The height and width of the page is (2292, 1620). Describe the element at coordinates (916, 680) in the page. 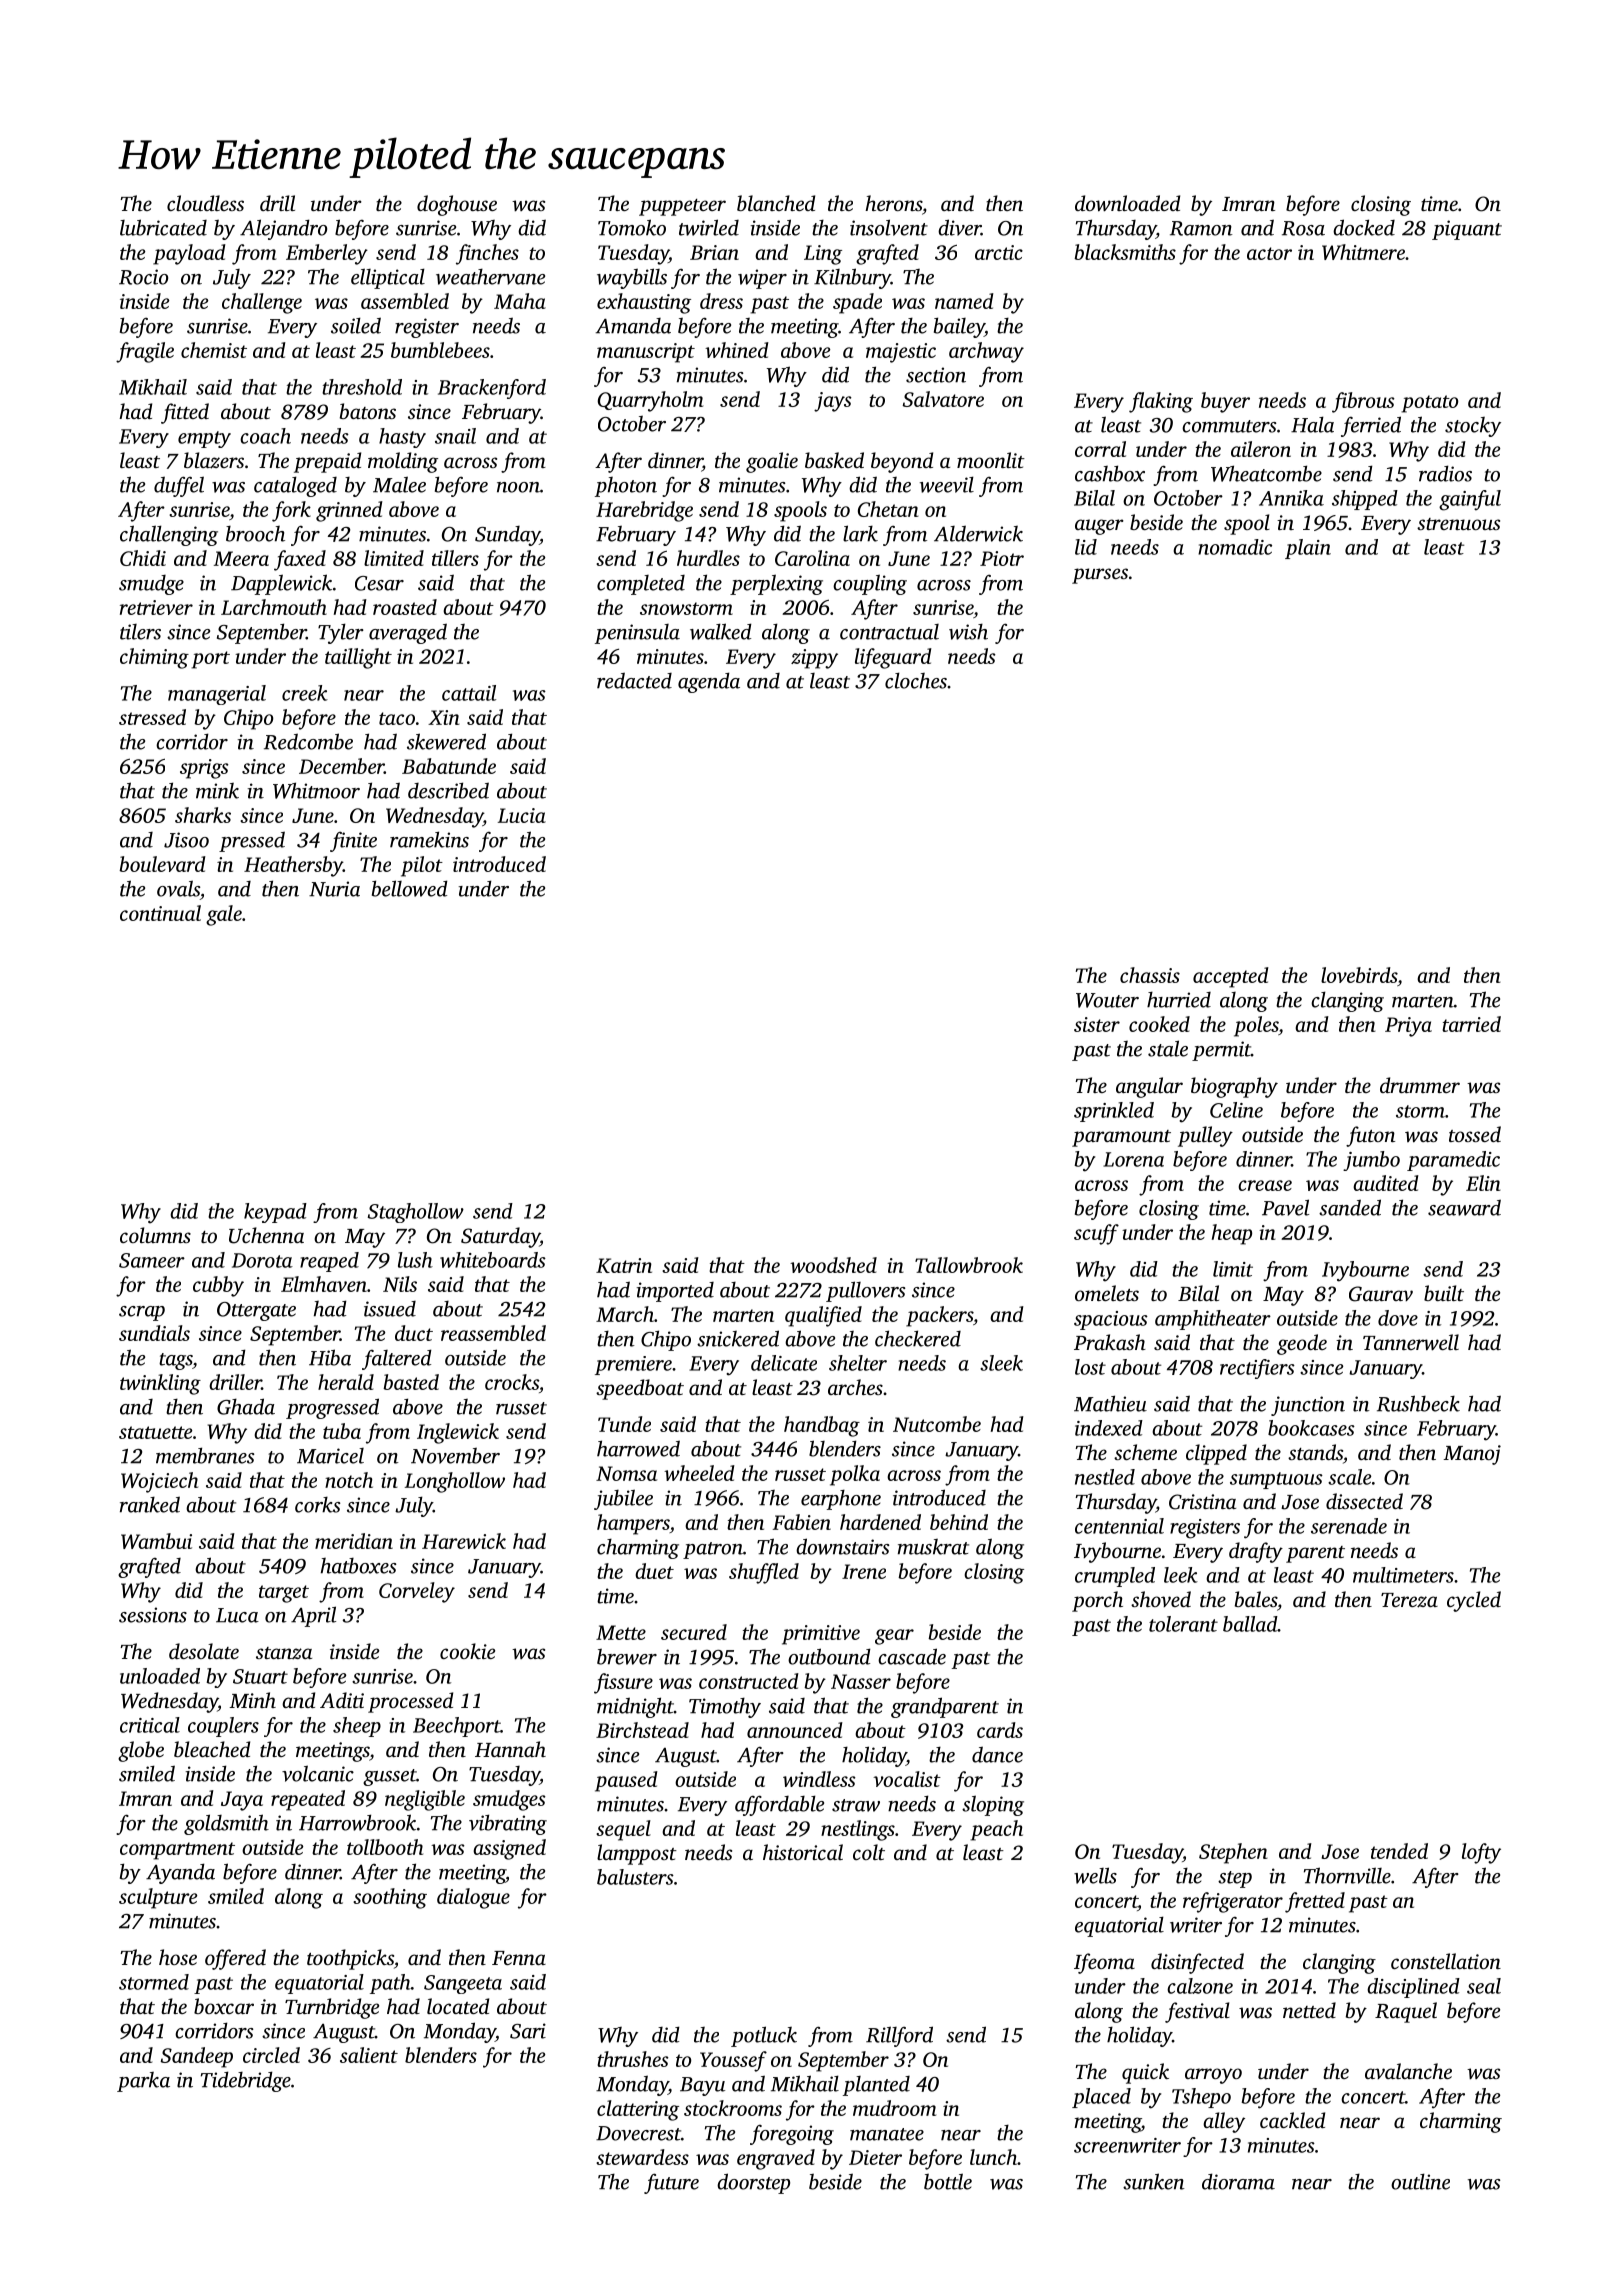

I see `cloches` at that location.
